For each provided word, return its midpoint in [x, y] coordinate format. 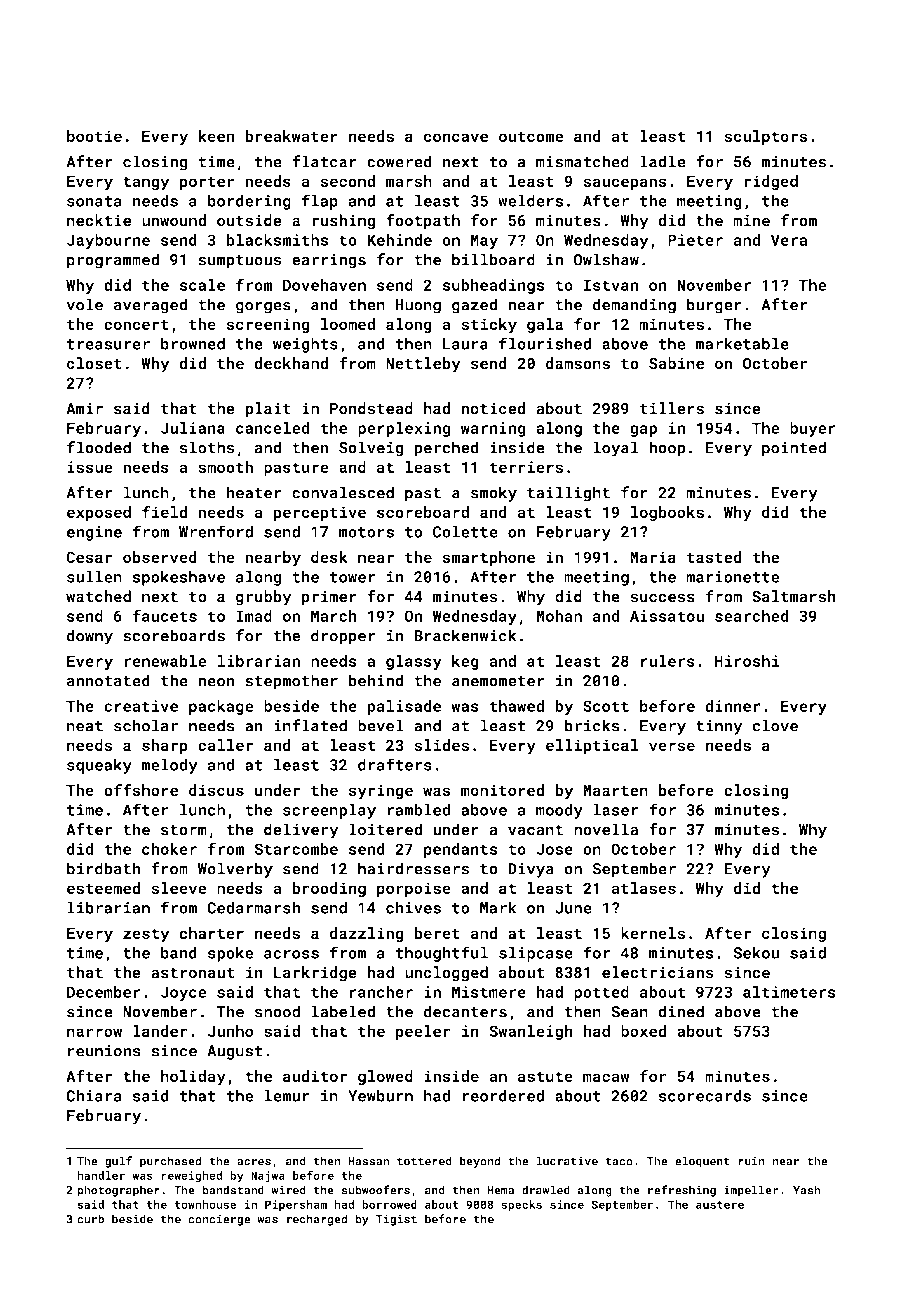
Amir [84, 408]
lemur [287, 1095]
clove [775, 725]
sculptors [766, 137]
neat [85, 726]
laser [615, 809]
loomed [348, 324]
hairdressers [413, 868]
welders [530, 200]
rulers [668, 661]
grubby [264, 598]
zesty [146, 935]
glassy [414, 662]
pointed [794, 449]
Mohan [559, 616]
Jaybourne [108, 241]
